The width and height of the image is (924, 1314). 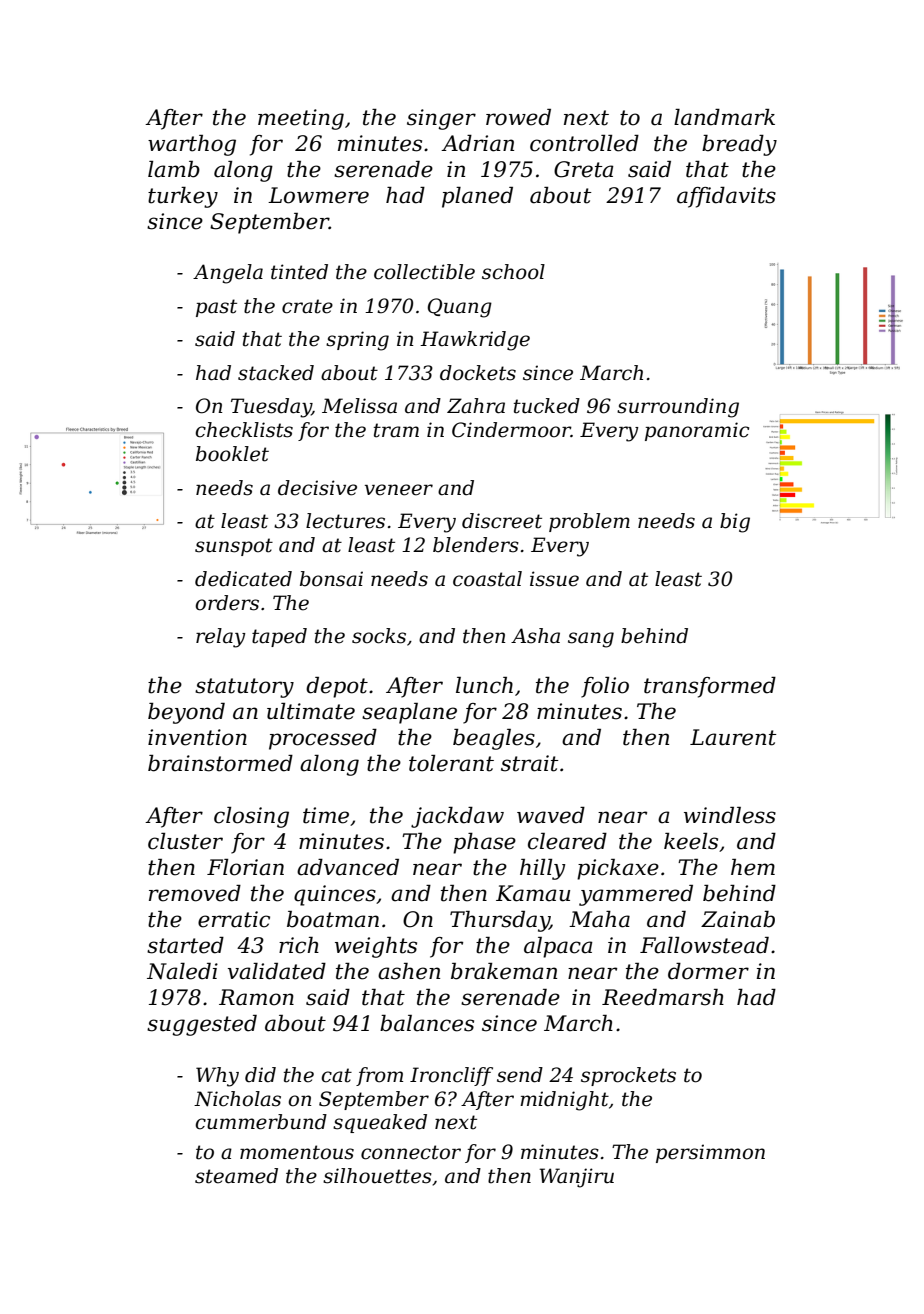 What do you see at coordinates (244, 688) in the image?
I see `statutory` at bounding box center [244, 688].
